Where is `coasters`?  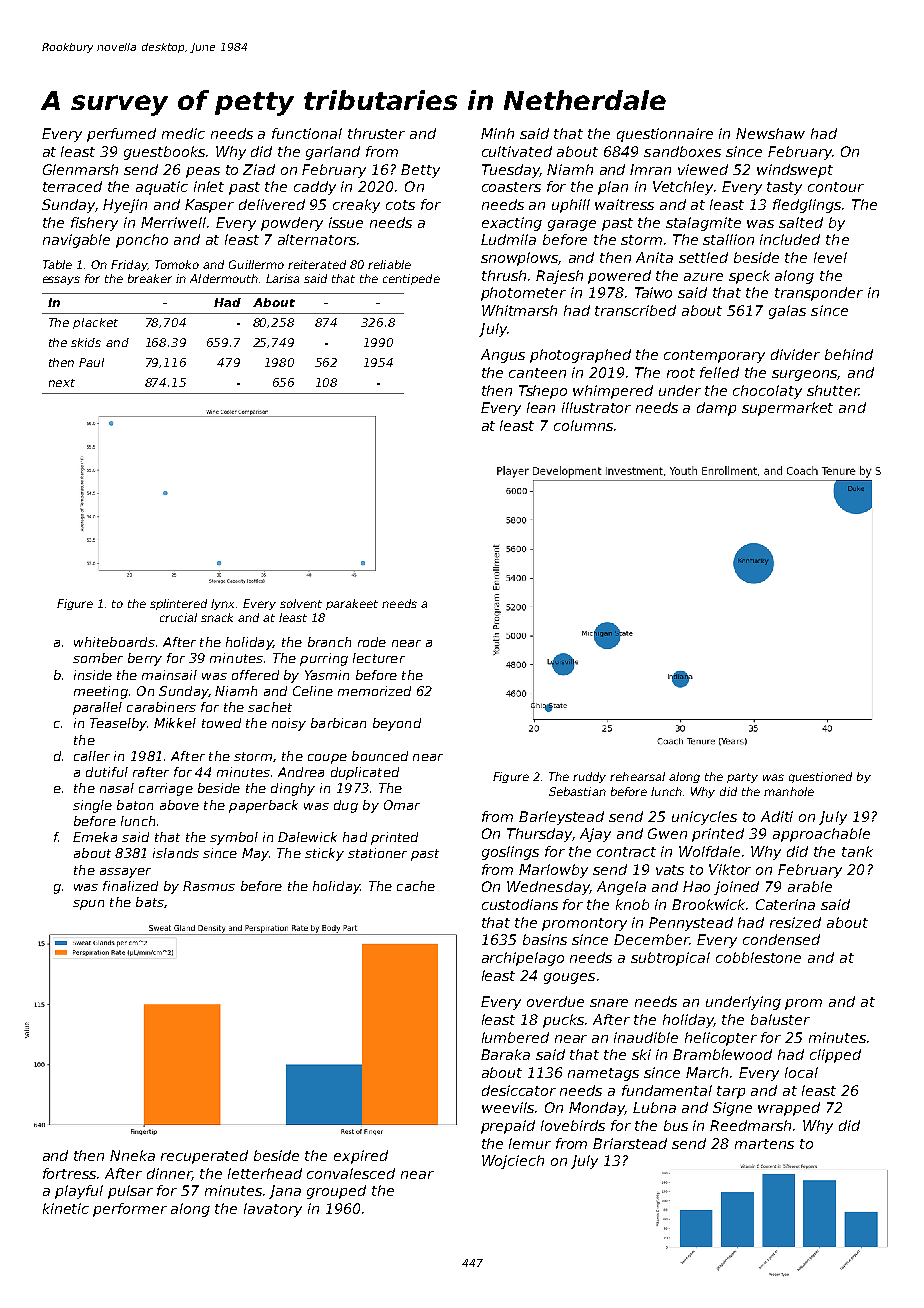
coasters is located at coordinates (511, 187).
